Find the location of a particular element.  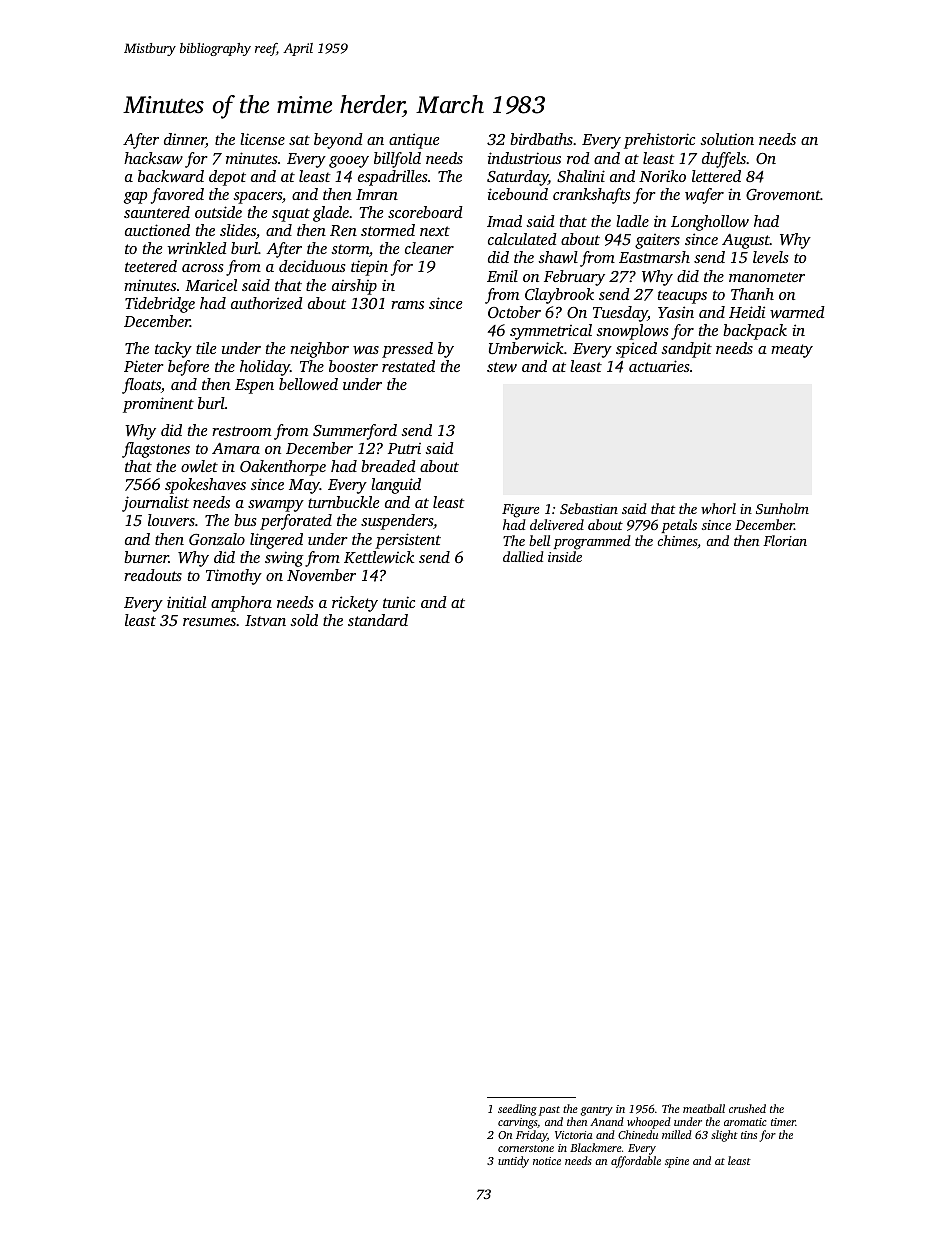

untidy is located at coordinates (513, 1162).
